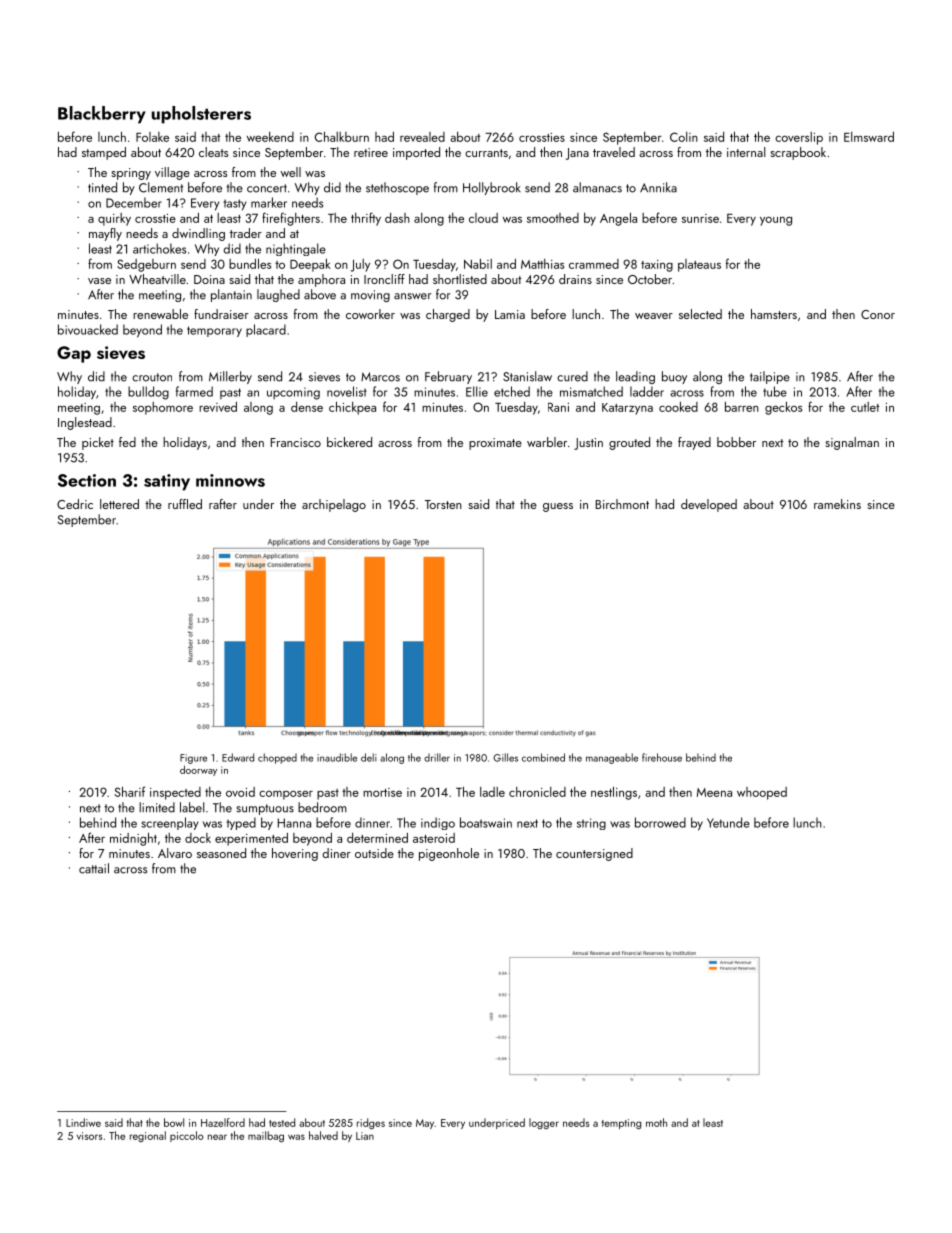 This screenshot has width=952, height=1233. I want to click on visors, so click(90, 1136).
